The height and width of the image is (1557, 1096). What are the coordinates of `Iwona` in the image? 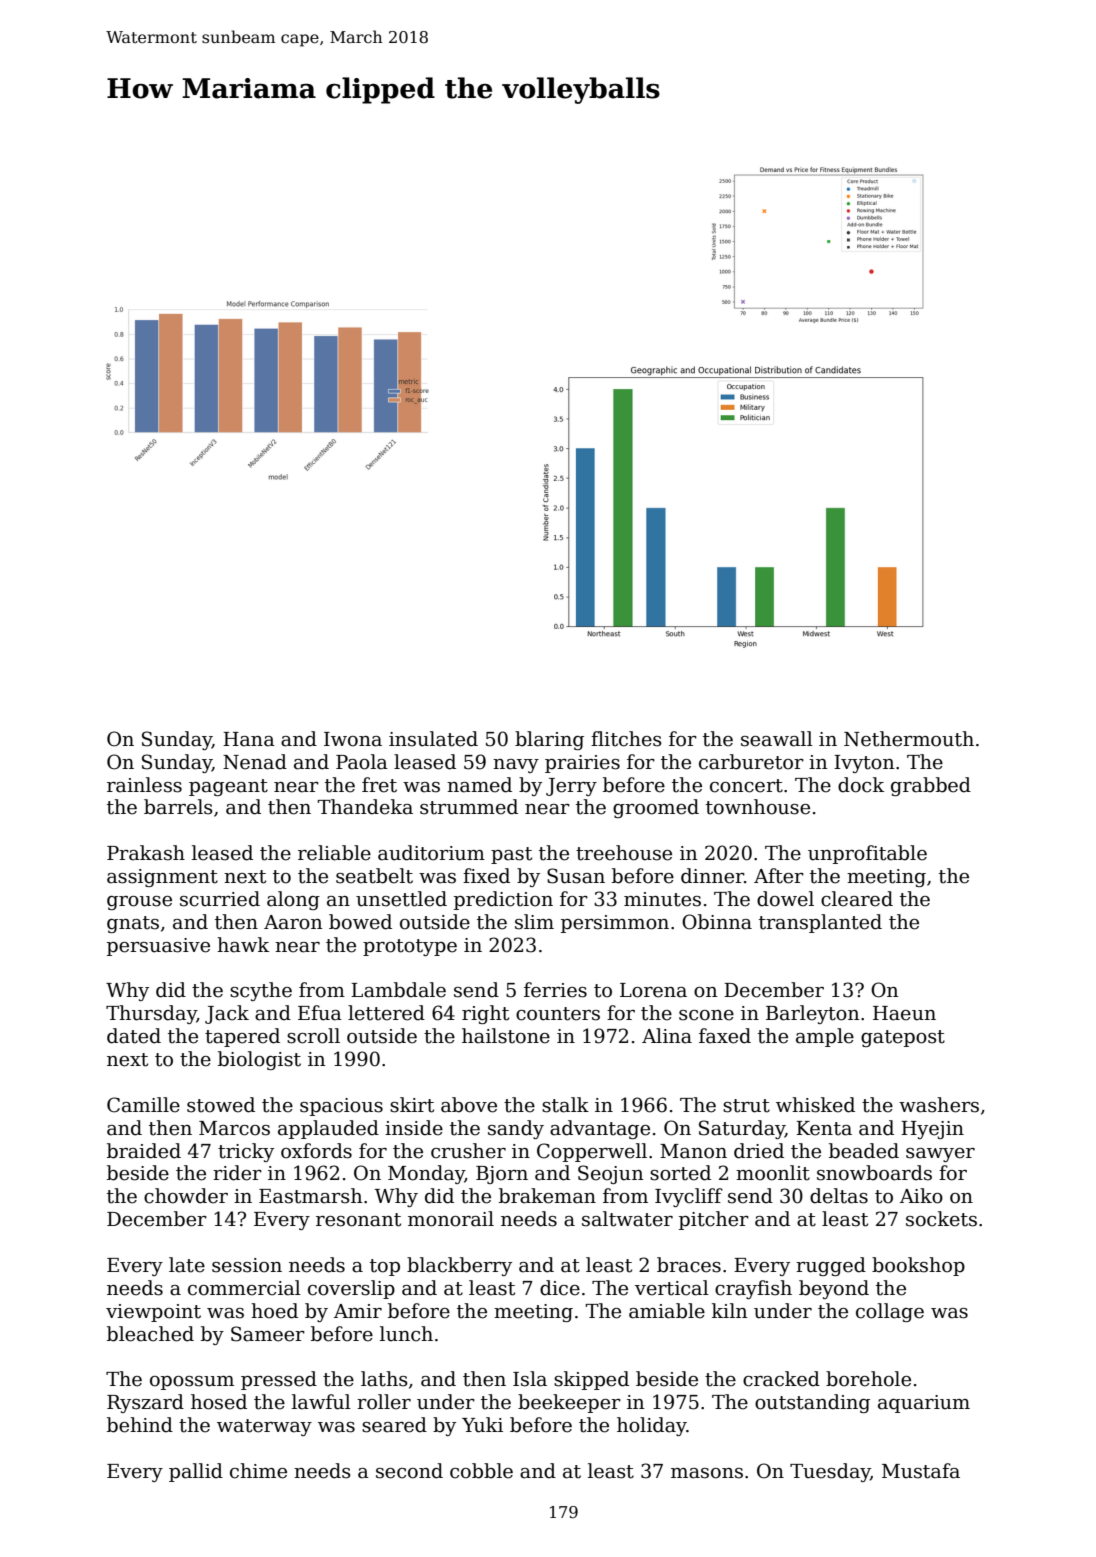 It's located at (353, 739).
